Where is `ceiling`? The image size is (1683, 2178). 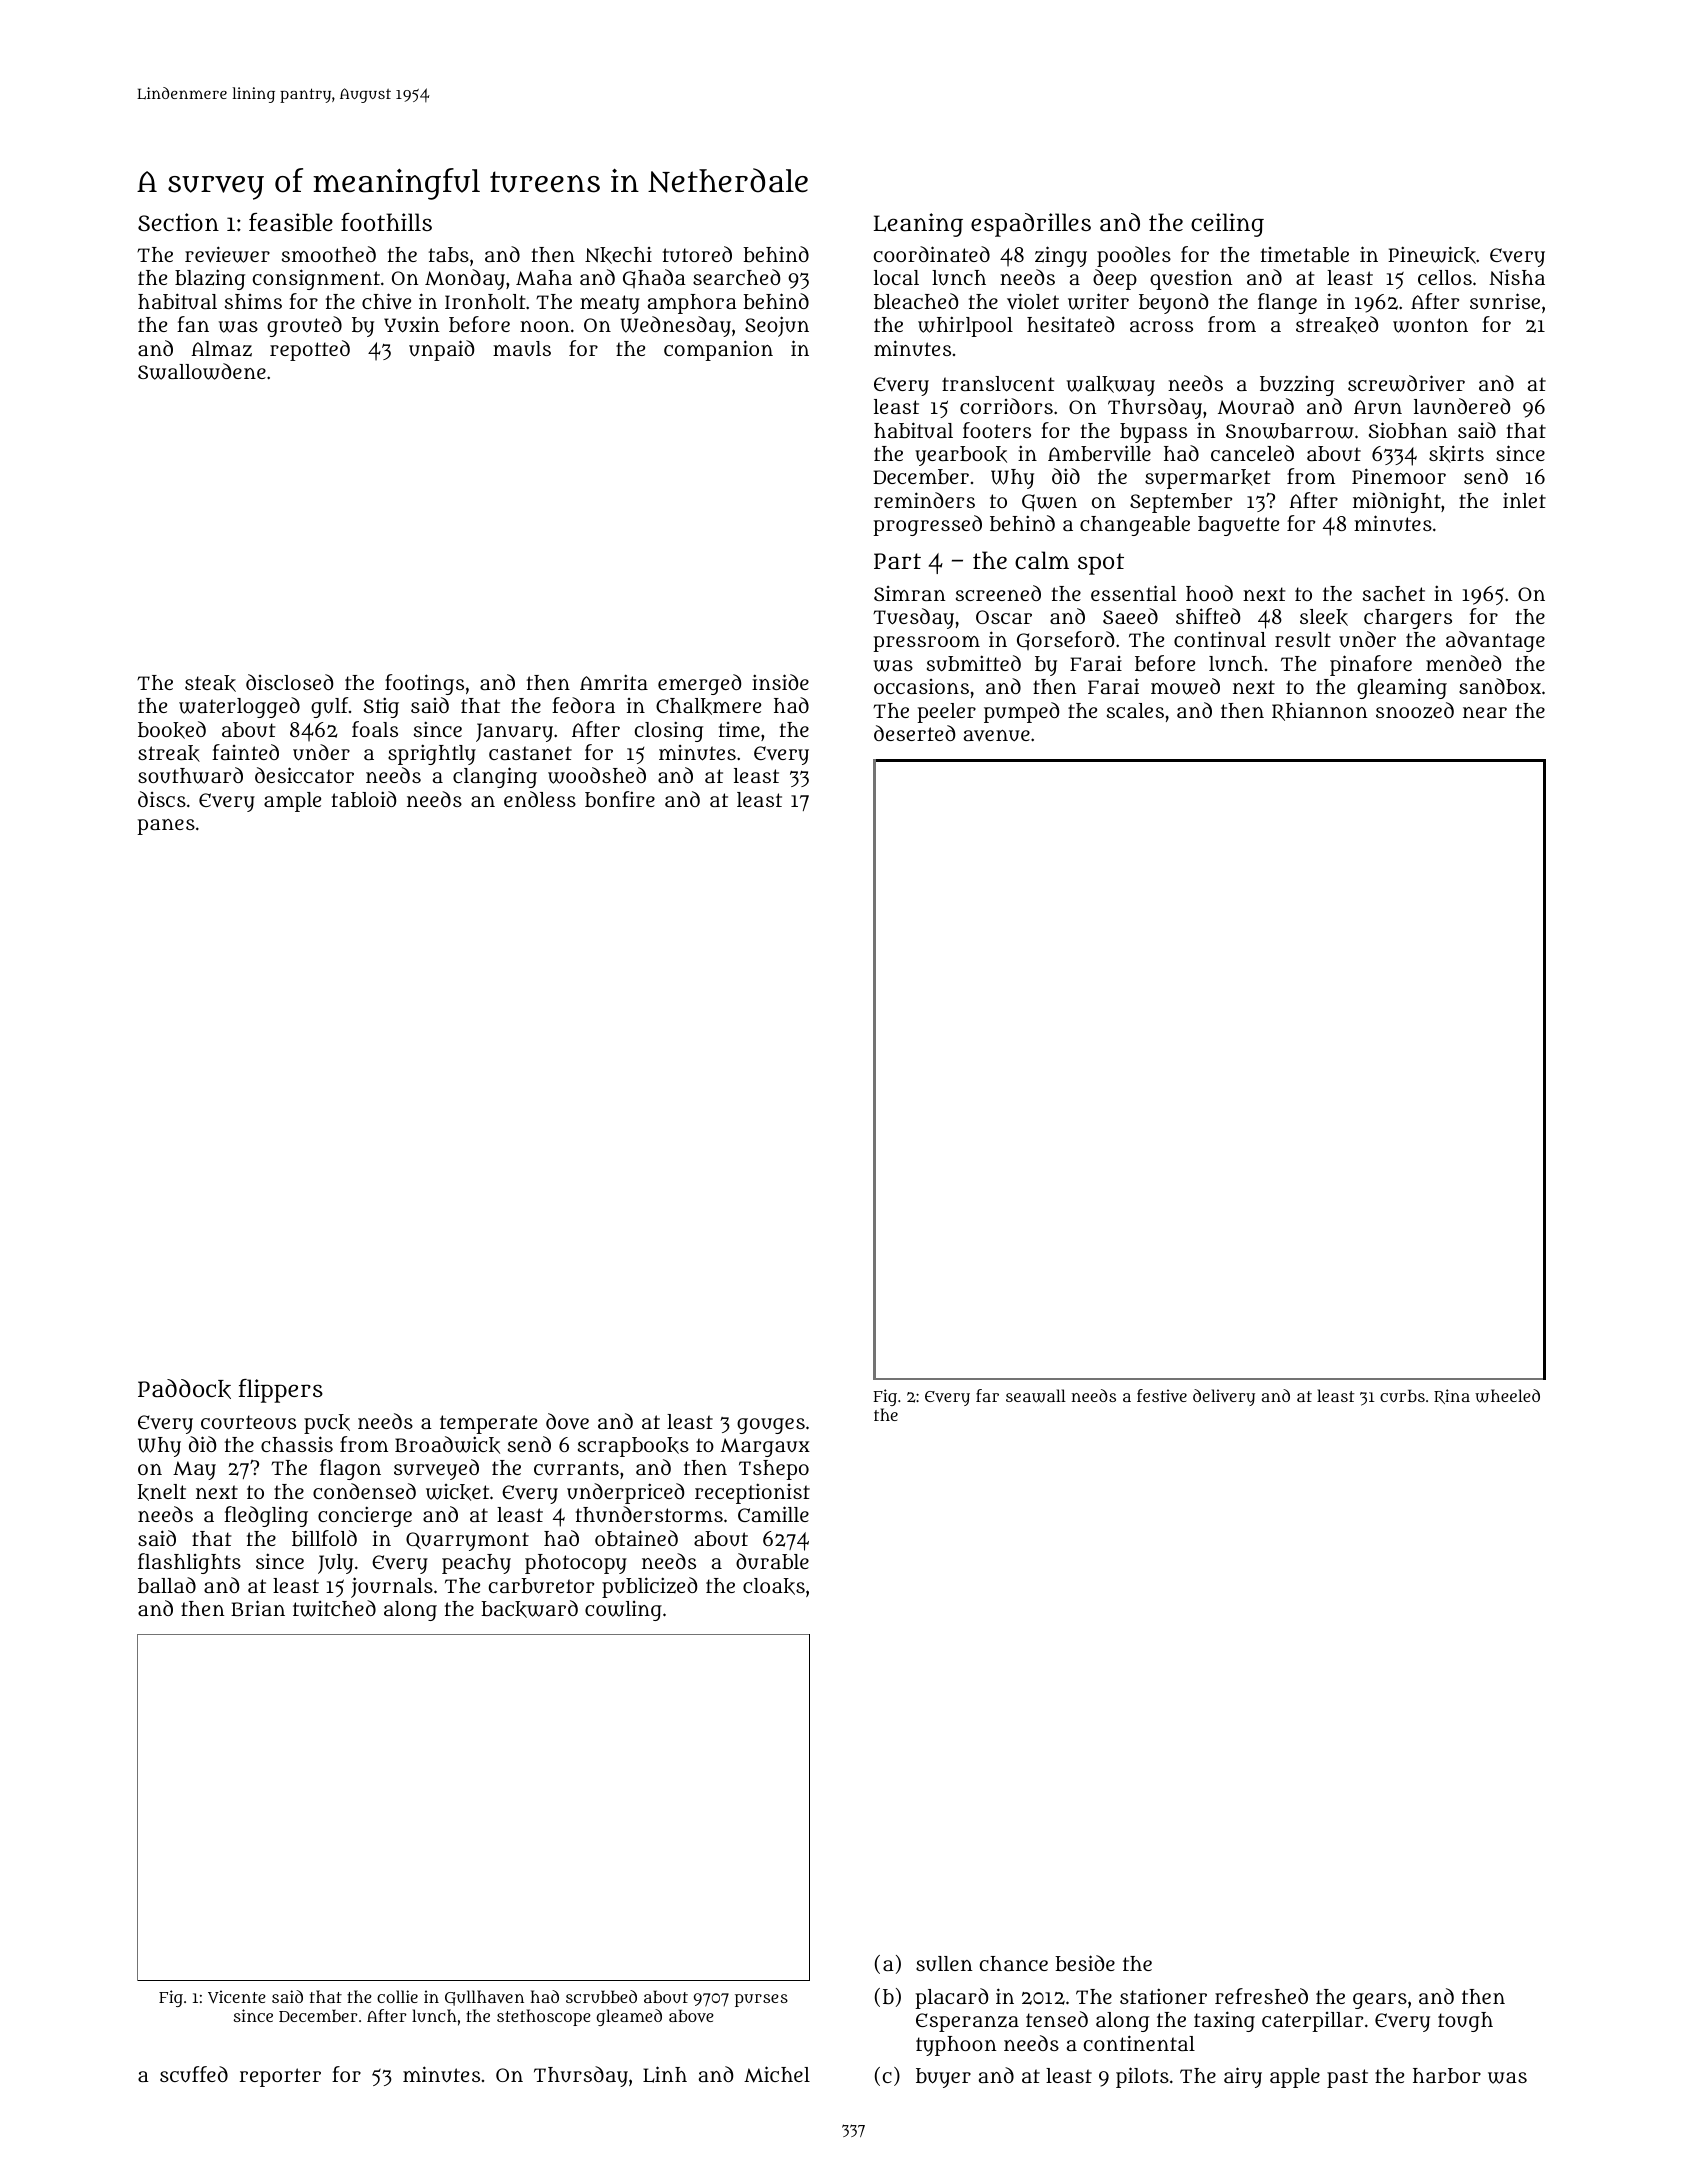 ceiling is located at coordinates (1227, 225).
